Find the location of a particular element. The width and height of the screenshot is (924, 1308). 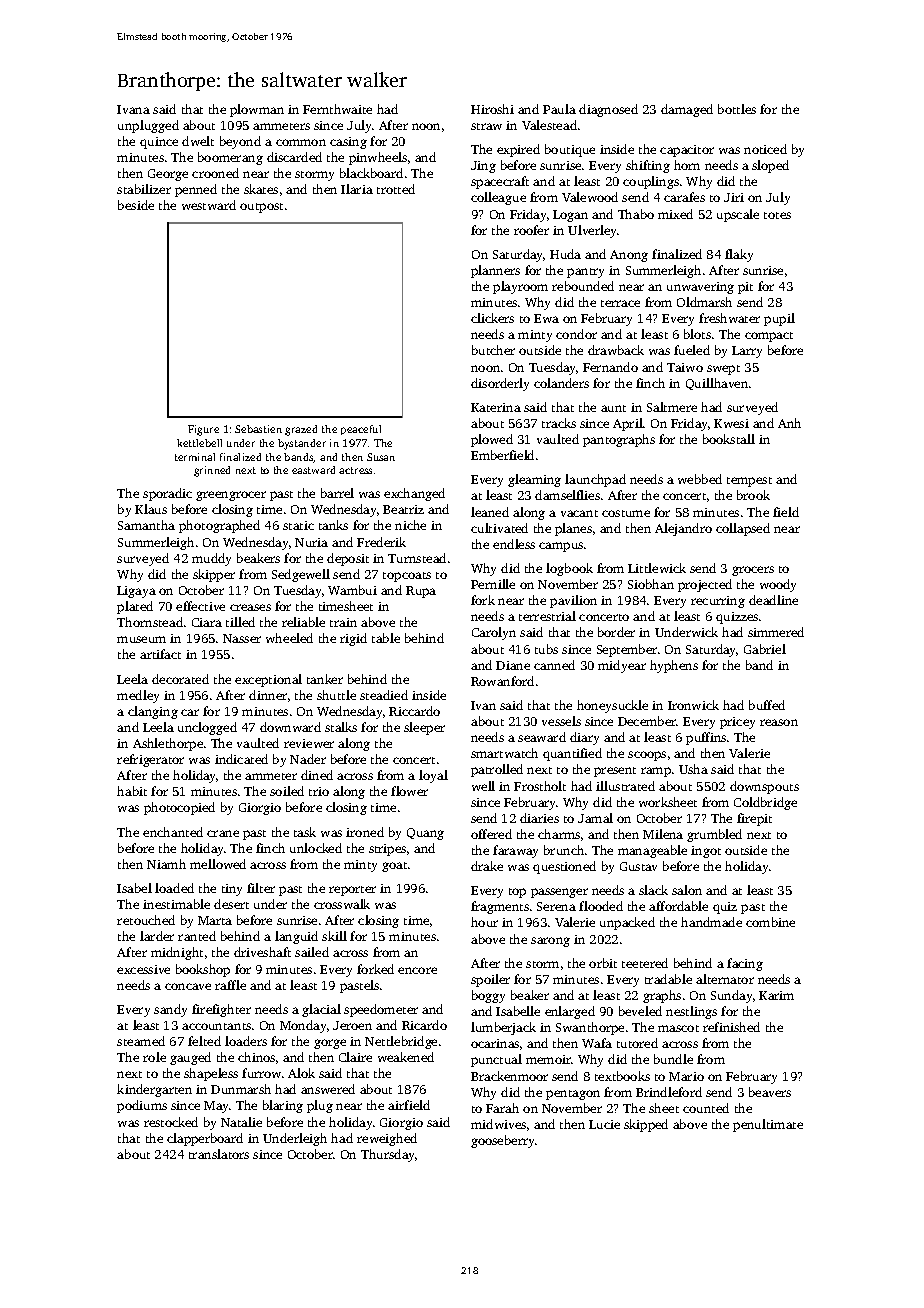

felted is located at coordinates (204, 1041).
